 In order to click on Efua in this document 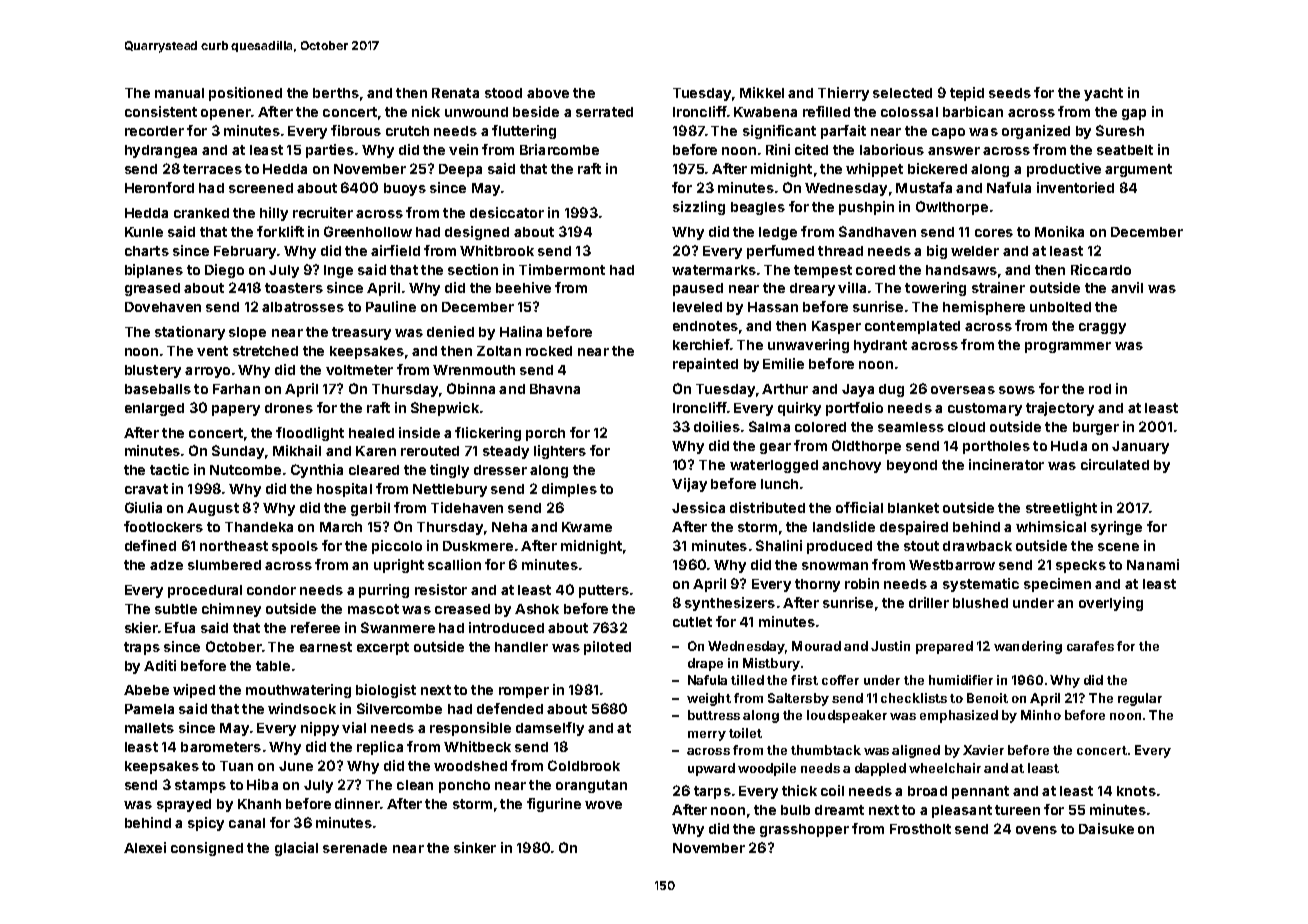, I will do `click(180, 627)`.
